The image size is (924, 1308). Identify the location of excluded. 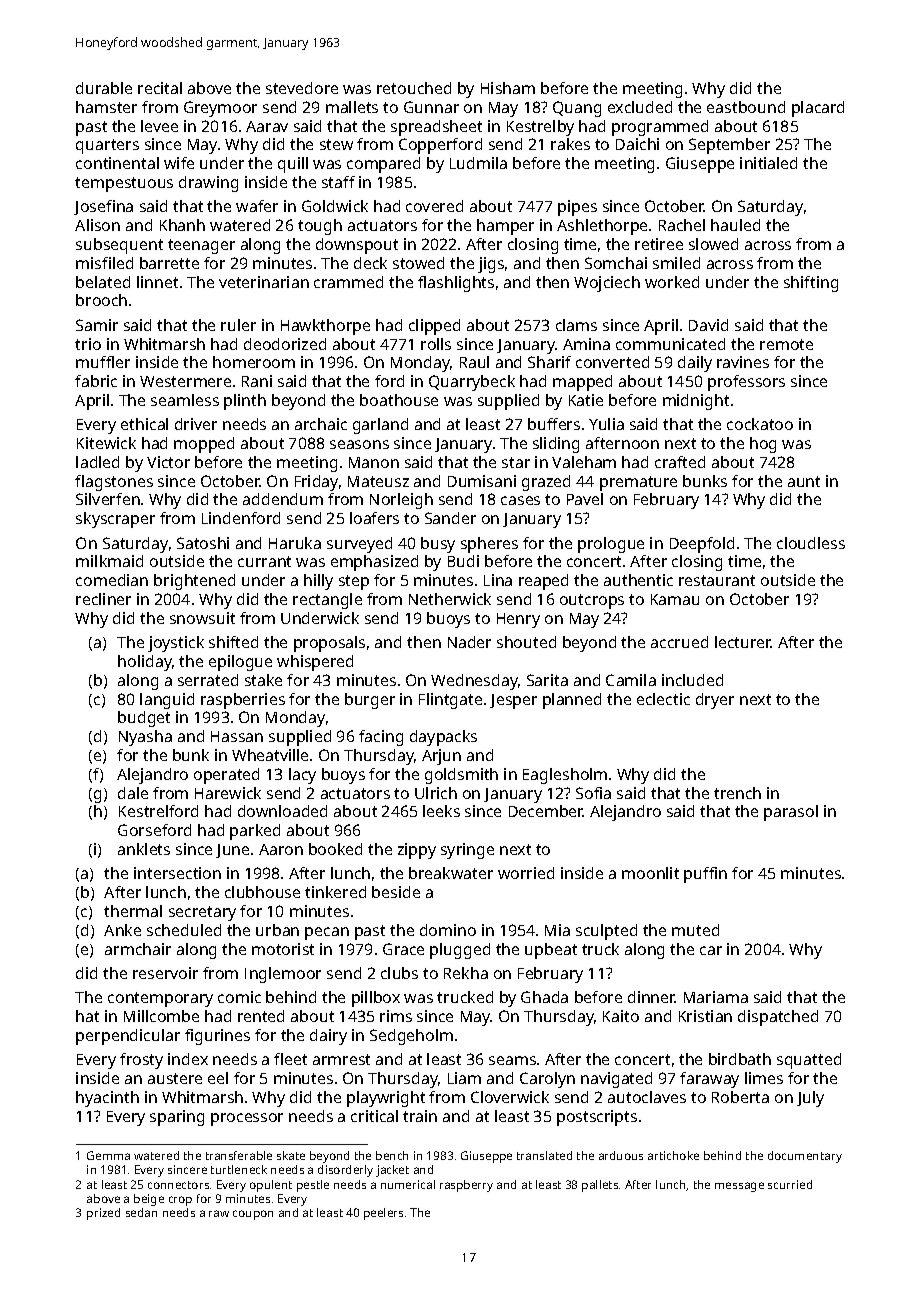
(640, 107).
